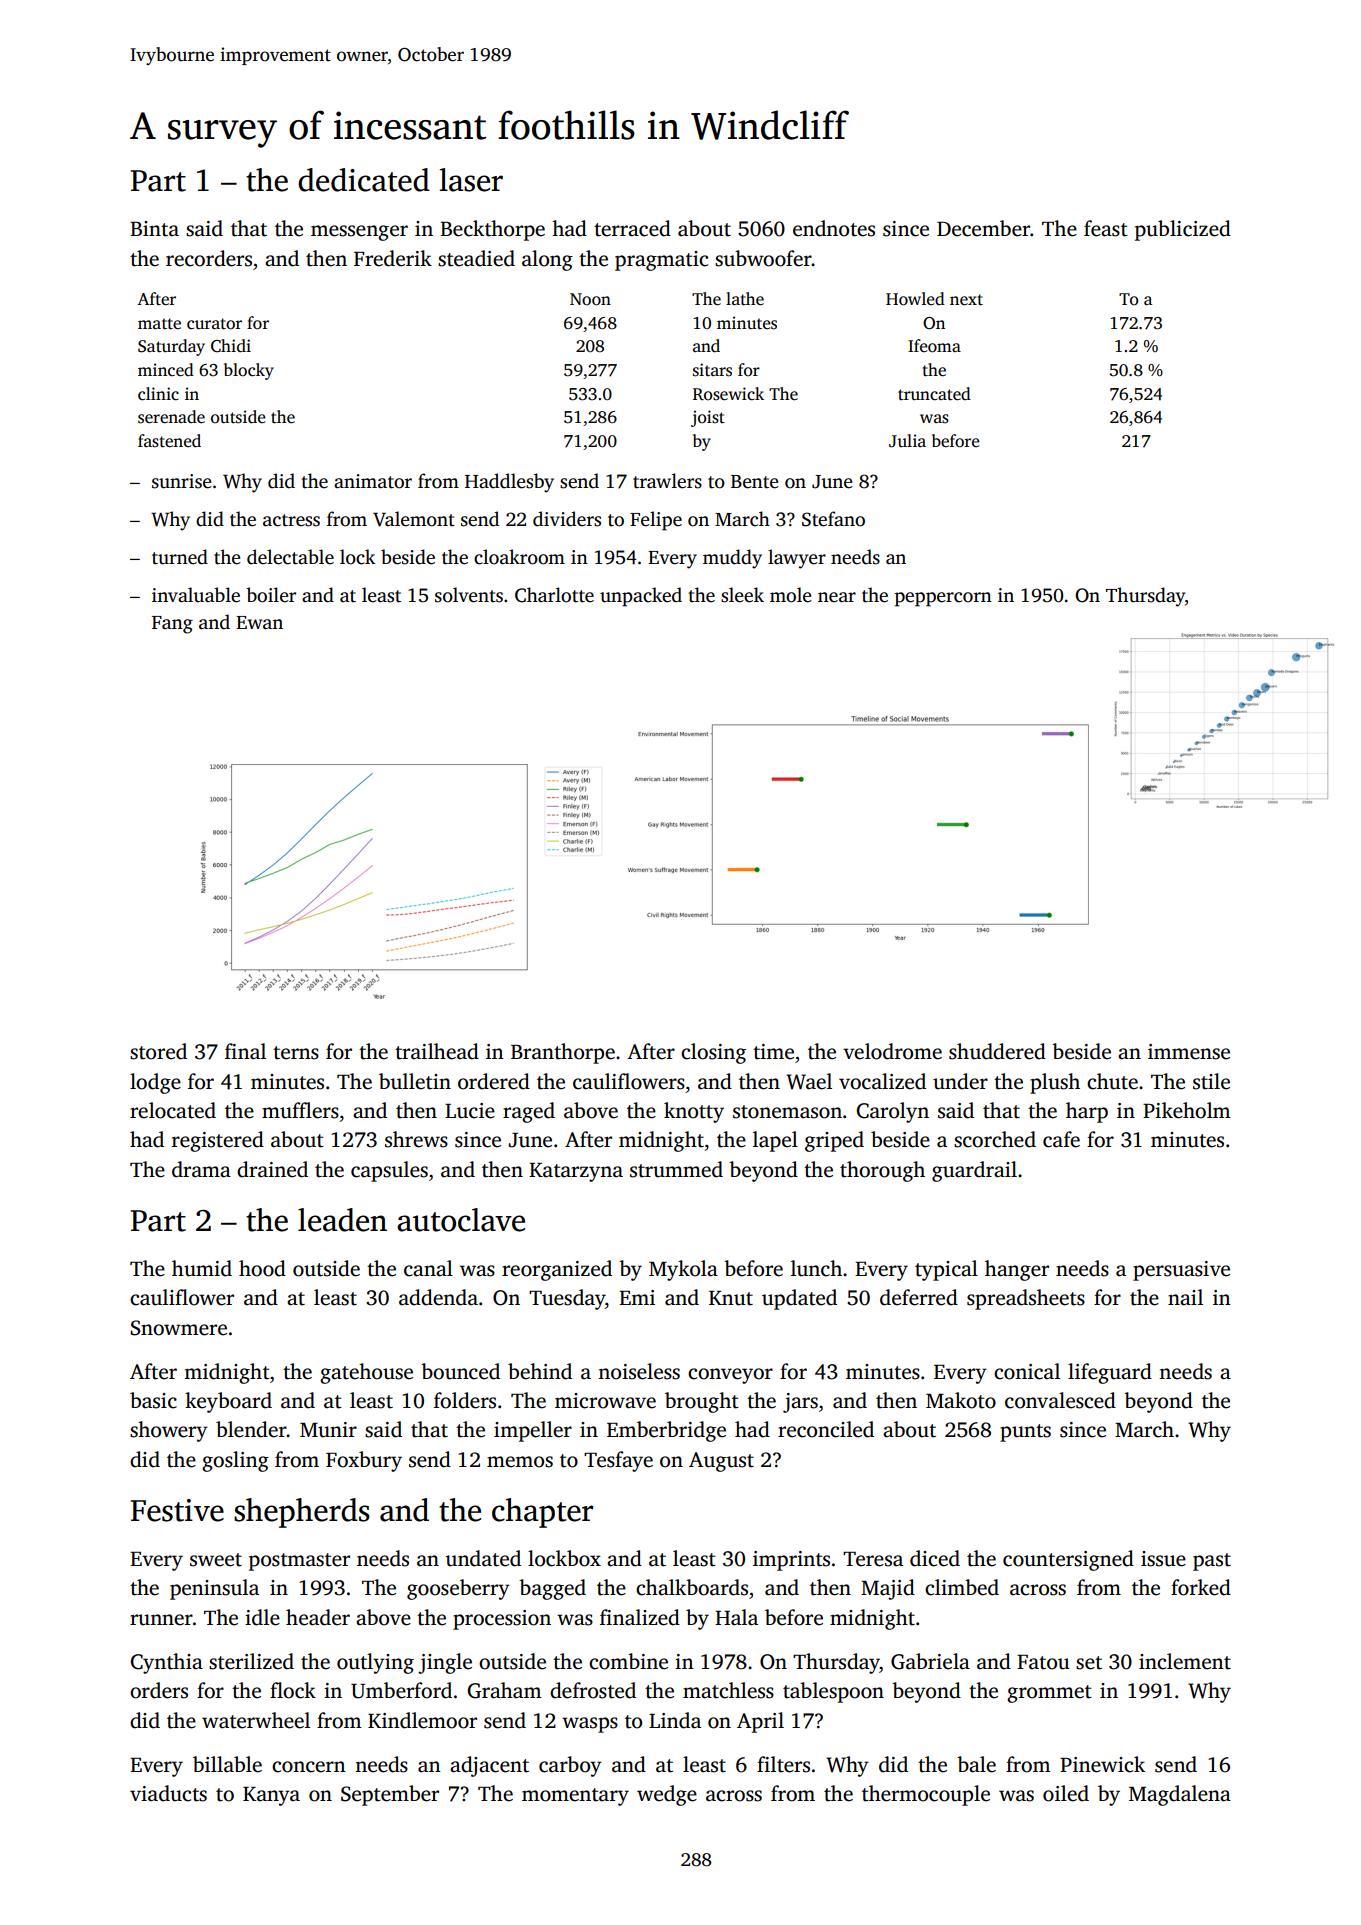  I want to click on Pinewick, so click(1102, 1764).
